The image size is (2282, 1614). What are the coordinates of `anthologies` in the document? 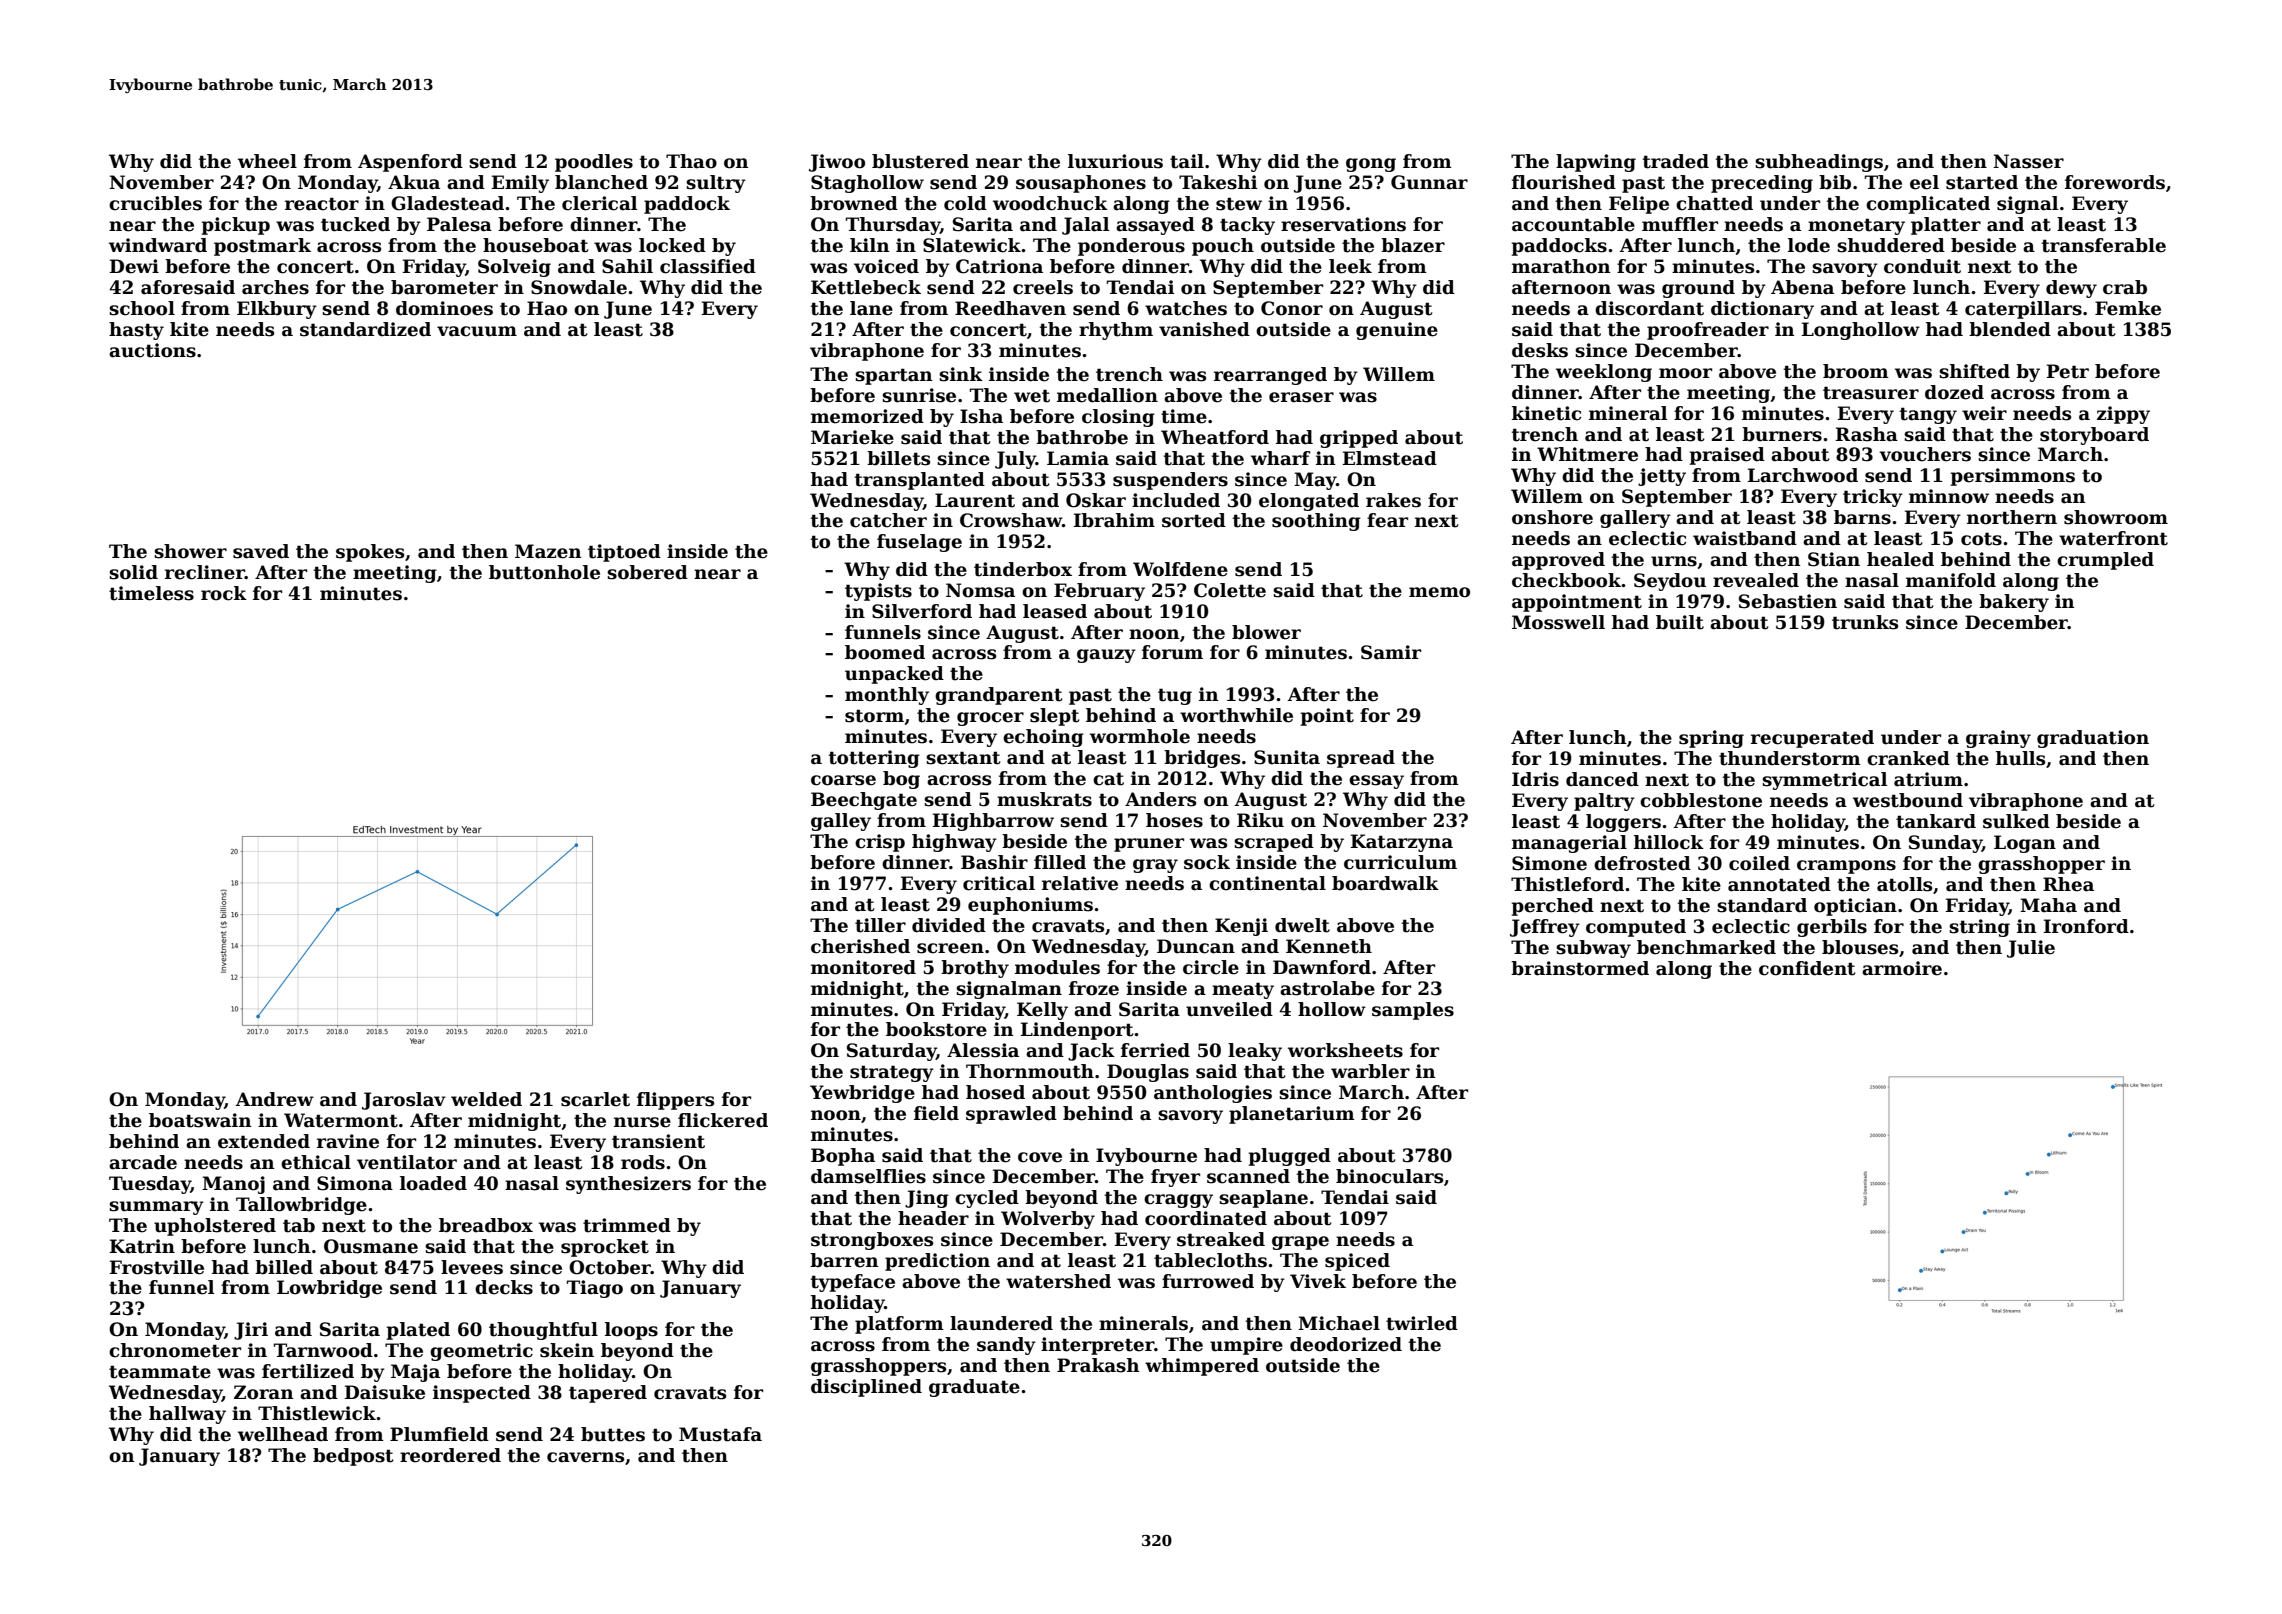 It's located at (1213, 1094).
